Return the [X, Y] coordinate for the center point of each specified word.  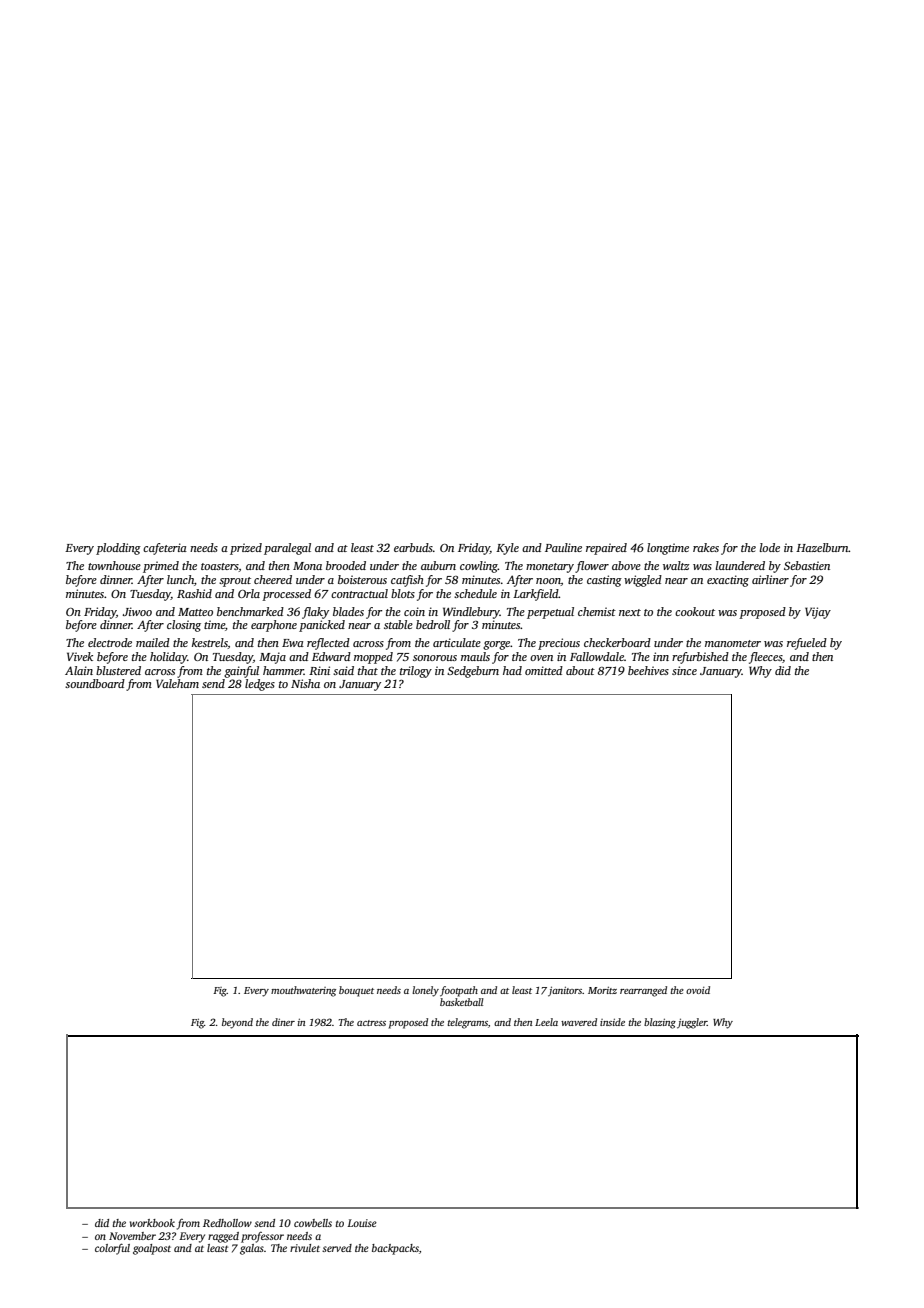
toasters [220, 567]
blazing [660, 1023]
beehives [648, 670]
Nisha [305, 683]
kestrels [210, 643]
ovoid [698, 990]
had [512, 670]
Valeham [177, 683]
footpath [459, 991]
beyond [237, 1023]
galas [252, 1249]
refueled [807, 644]
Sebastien [807, 565]
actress [371, 1023]
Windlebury [471, 613]
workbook [152, 1223]
